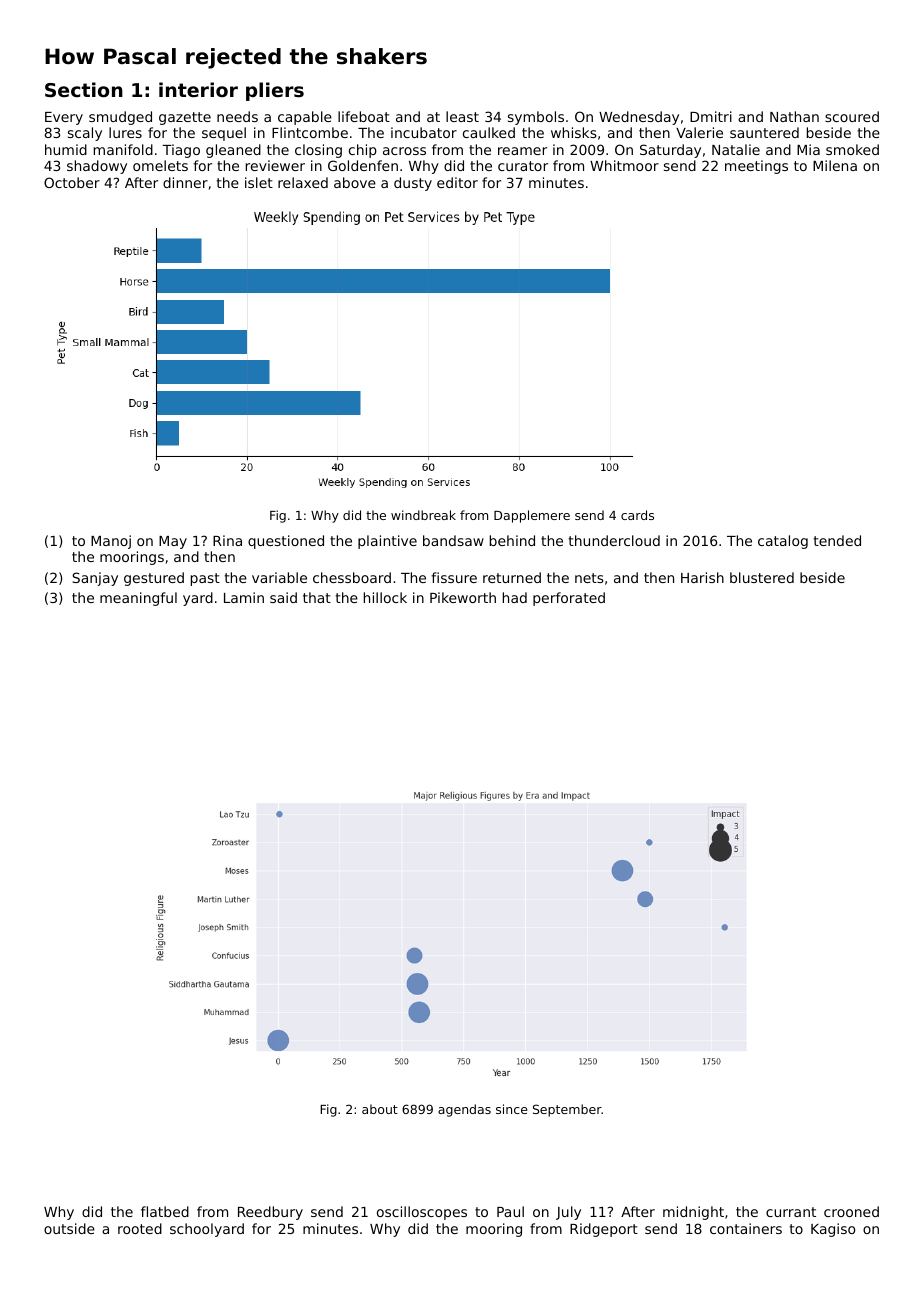 This screenshot has height=1308, width=924. What do you see at coordinates (233, 151) in the screenshot?
I see `gleaned` at bounding box center [233, 151].
